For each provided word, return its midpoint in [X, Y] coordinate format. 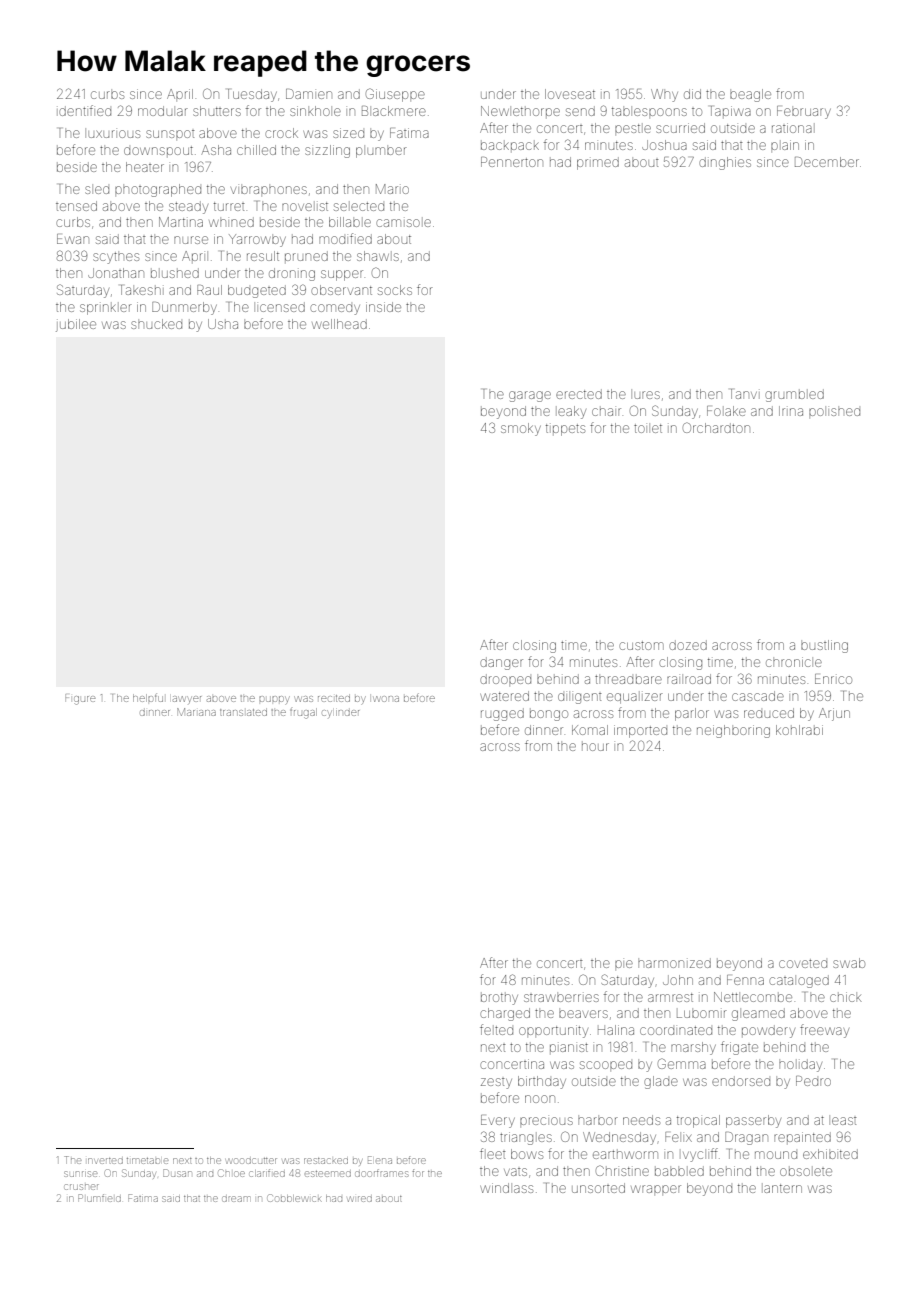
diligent [580, 698]
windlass [506, 1188]
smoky [521, 429]
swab [849, 963]
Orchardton [716, 427]
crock [281, 133]
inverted [105, 1161]
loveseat [570, 94]
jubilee [76, 325]
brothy [499, 999]
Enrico [833, 679]
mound [776, 1155]
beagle [750, 95]
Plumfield [99, 1198]
